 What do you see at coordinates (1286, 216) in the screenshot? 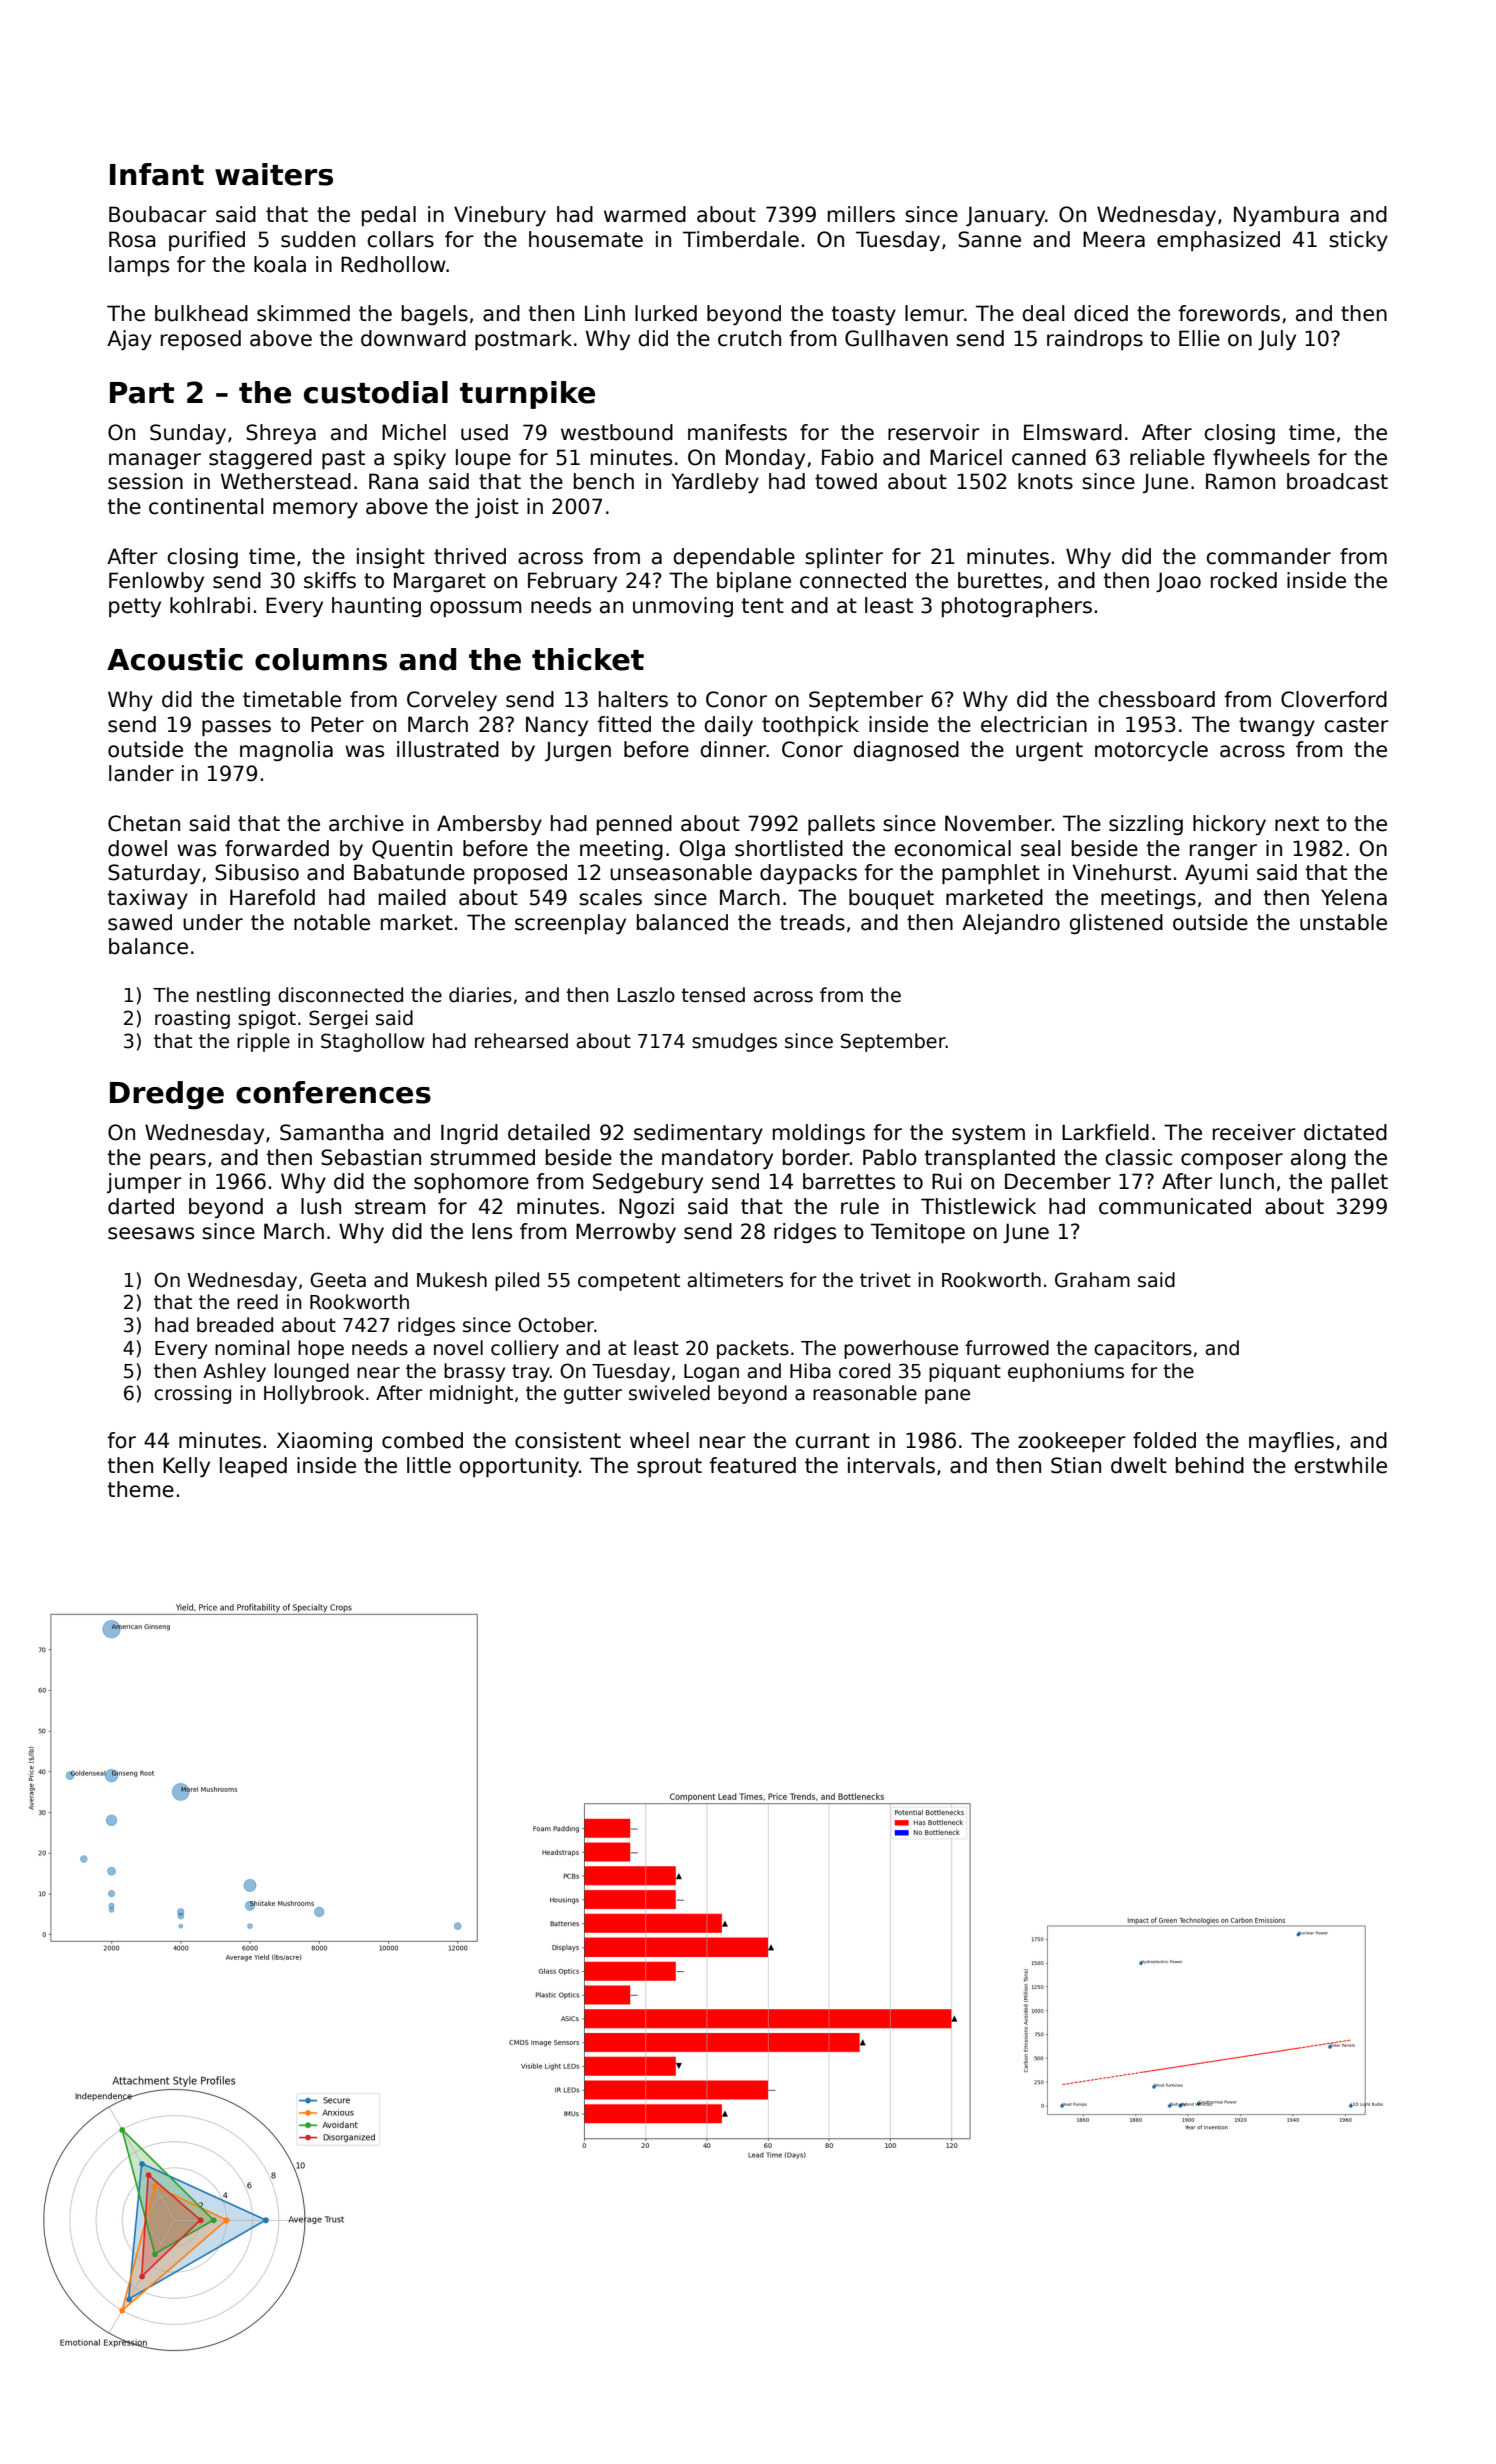
I see `Nyambura` at bounding box center [1286, 216].
